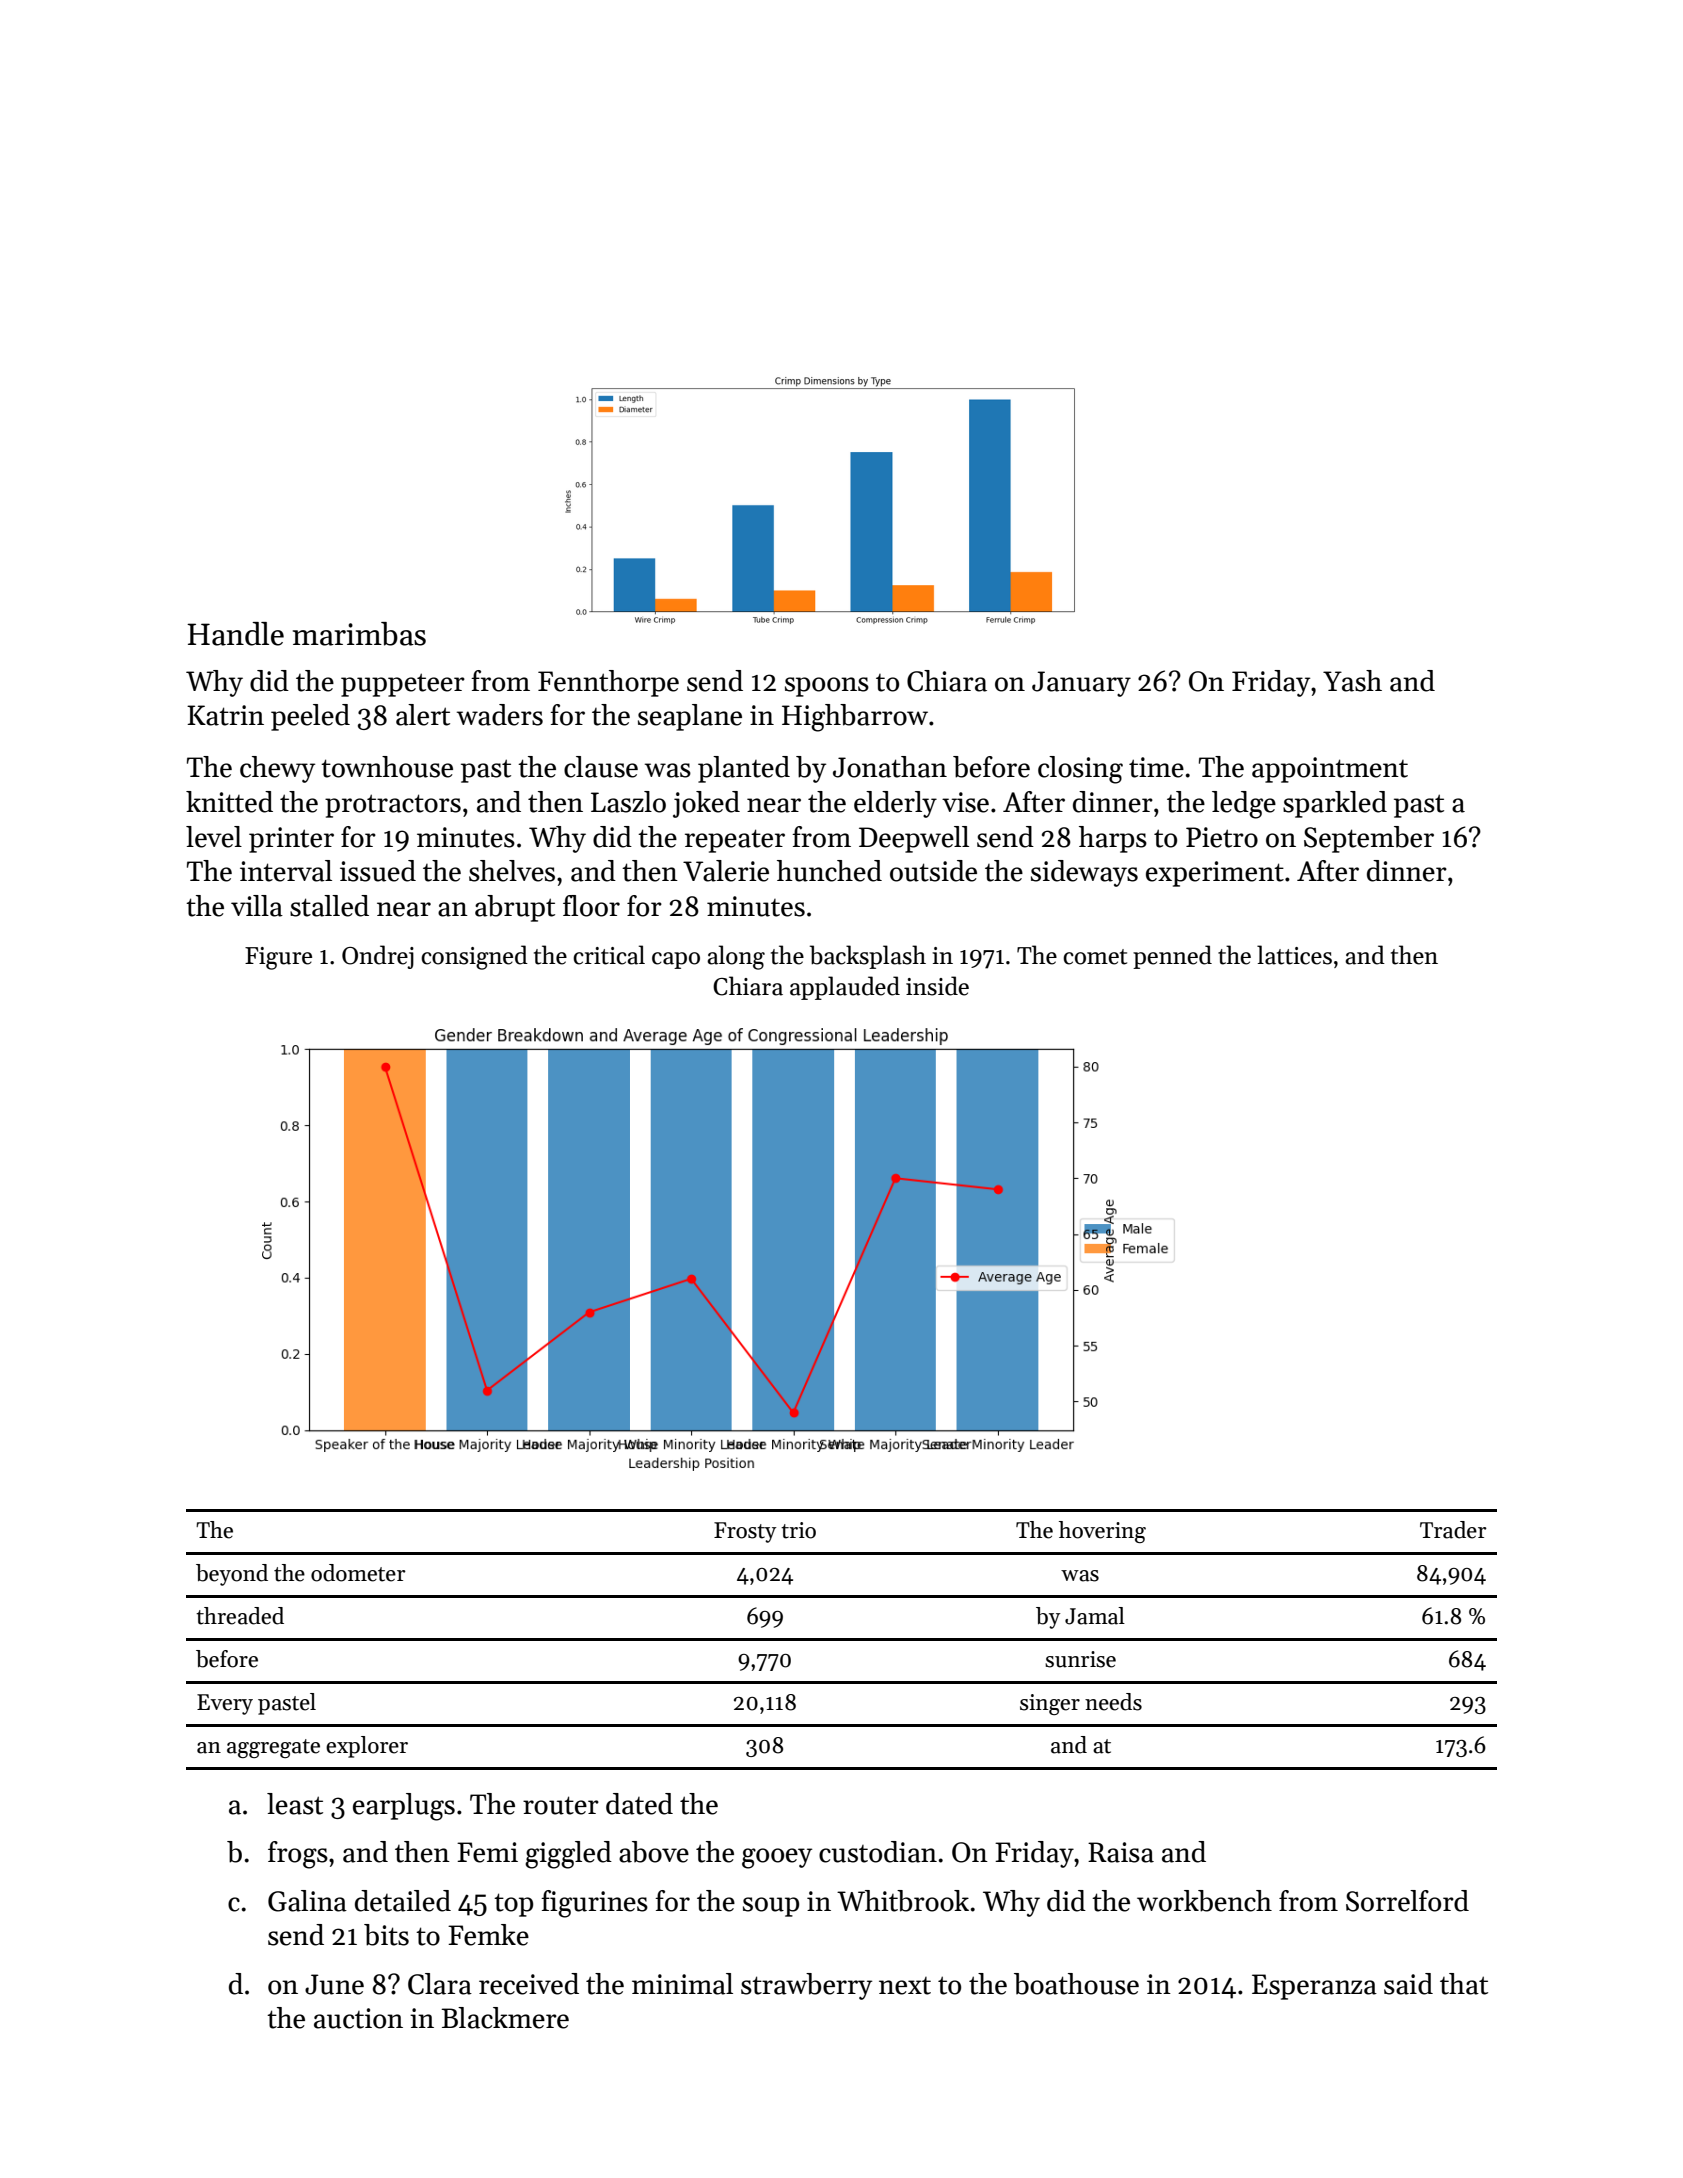  What do you see at coordinates (845, 988) in the screenshot?
I see `applauded` at bounding box center [845, 988].
